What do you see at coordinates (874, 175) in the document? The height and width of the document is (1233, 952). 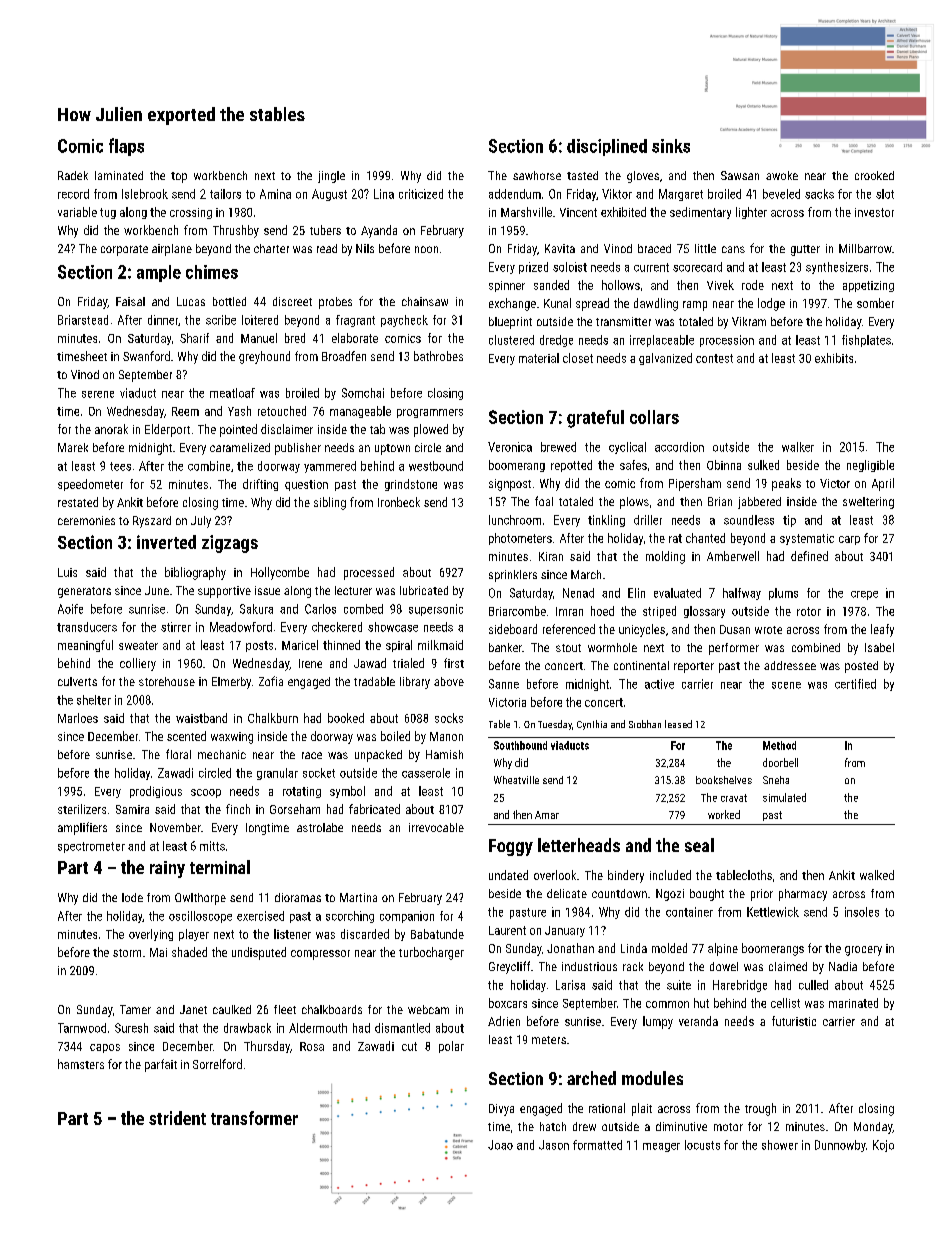 I see `crooked` at bounding box center [874, 175].
